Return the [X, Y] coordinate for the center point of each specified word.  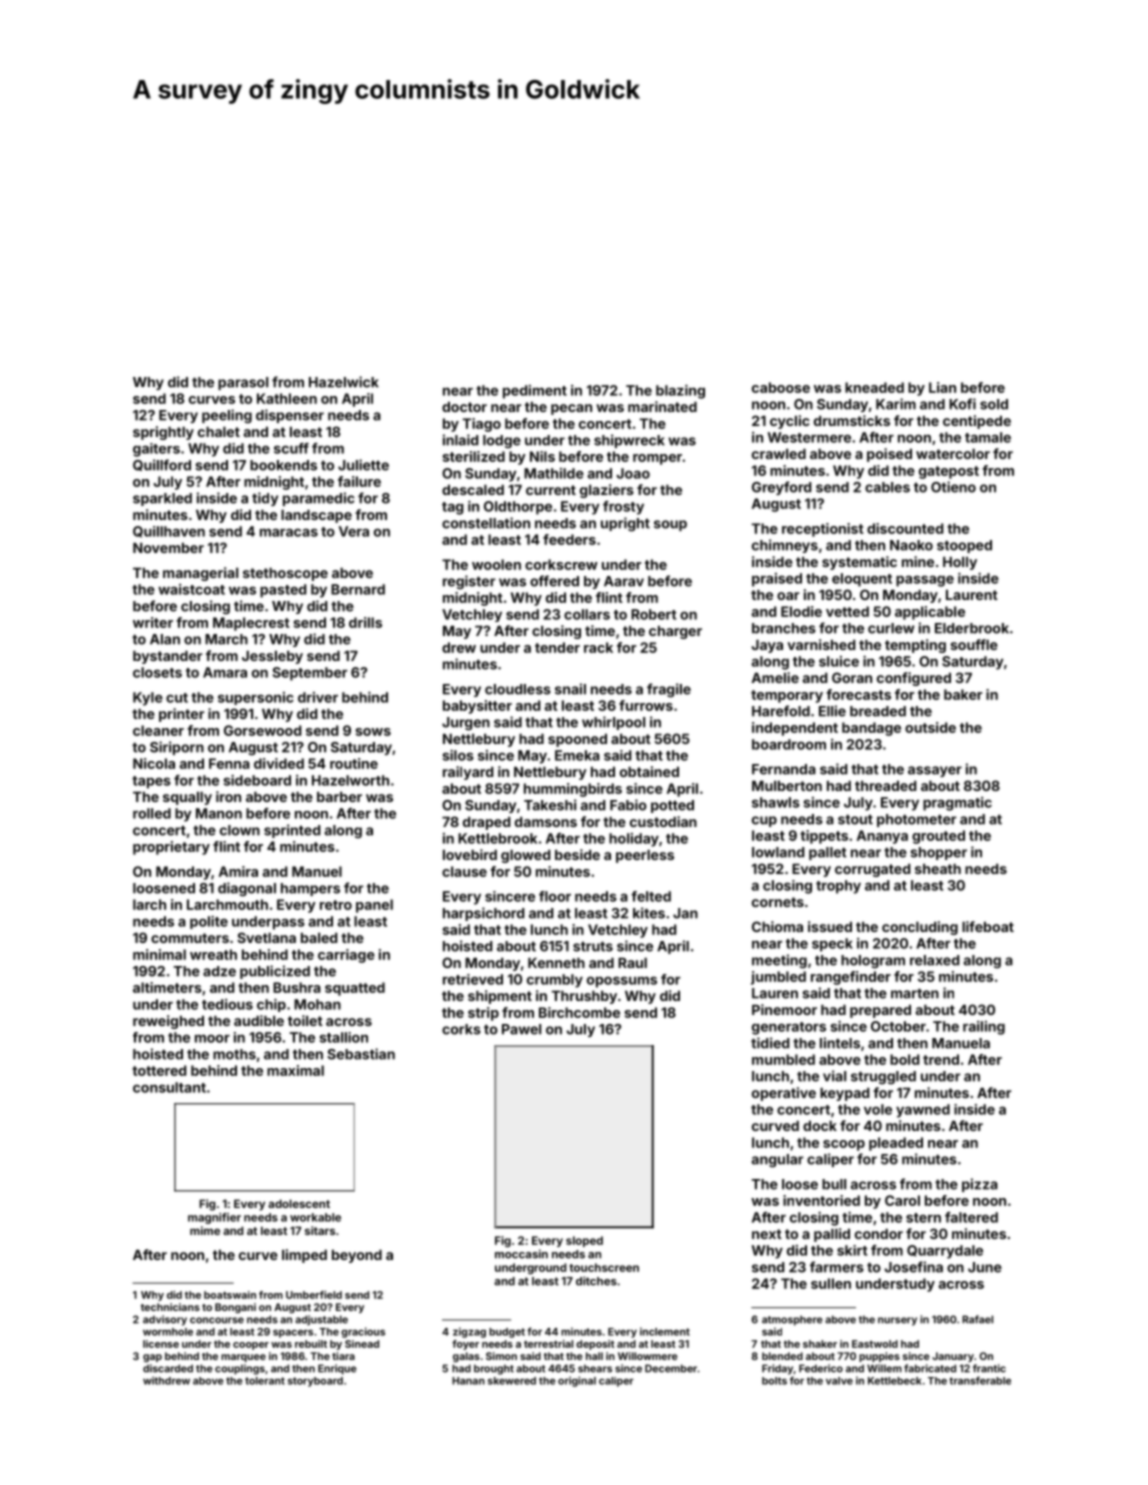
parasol [243, 383]
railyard [468, 773]
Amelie [775, 677]
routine [354, 763]
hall [594, 1356]
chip [271, 1005]
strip [483, 1014]
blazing [680, 391]
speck [832, 945]
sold [994, 404]
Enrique [337, 1369]
